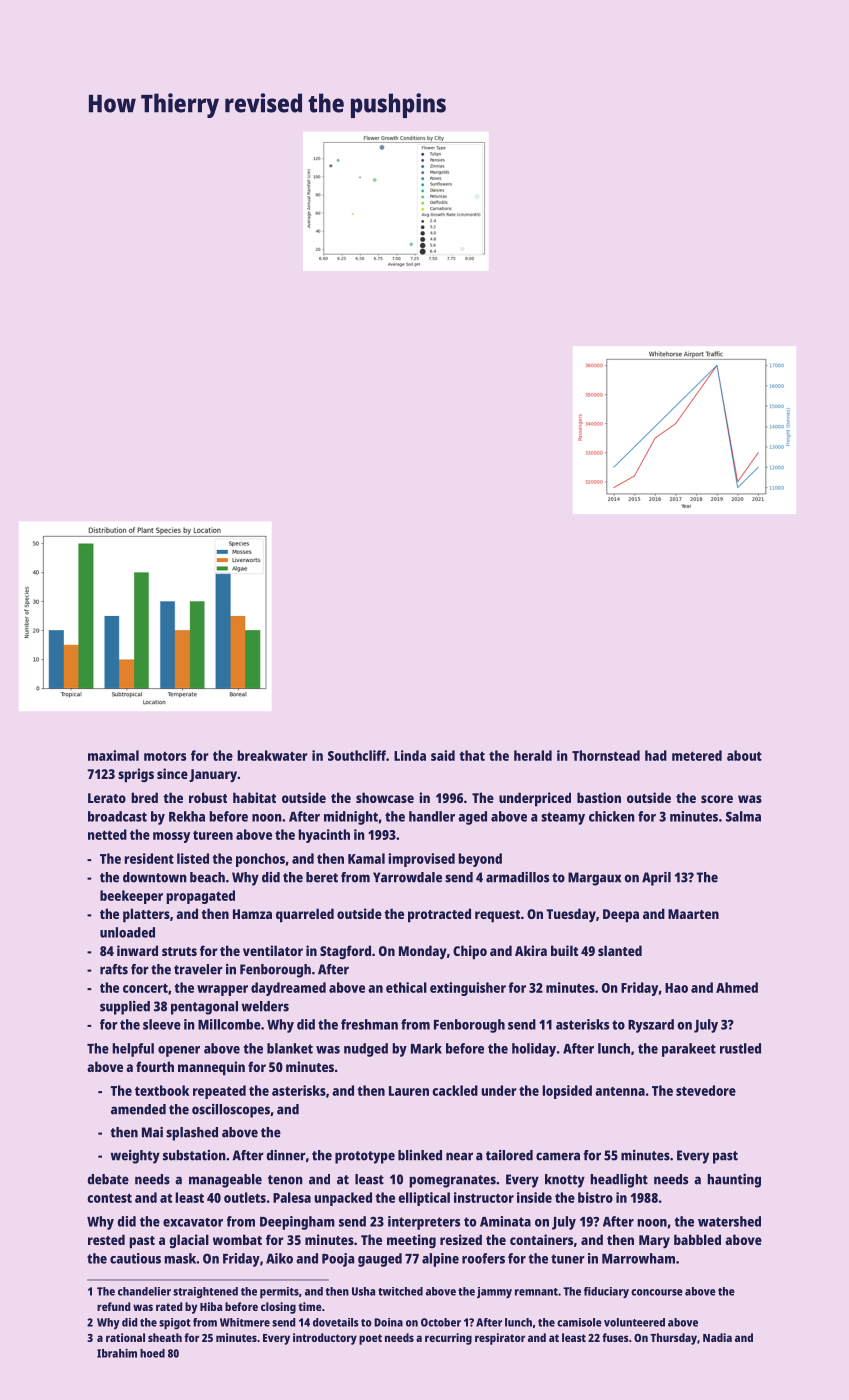 The height and width of the screenshot is (1400, 849). I want to click on blanket, so click(290, 1048).
